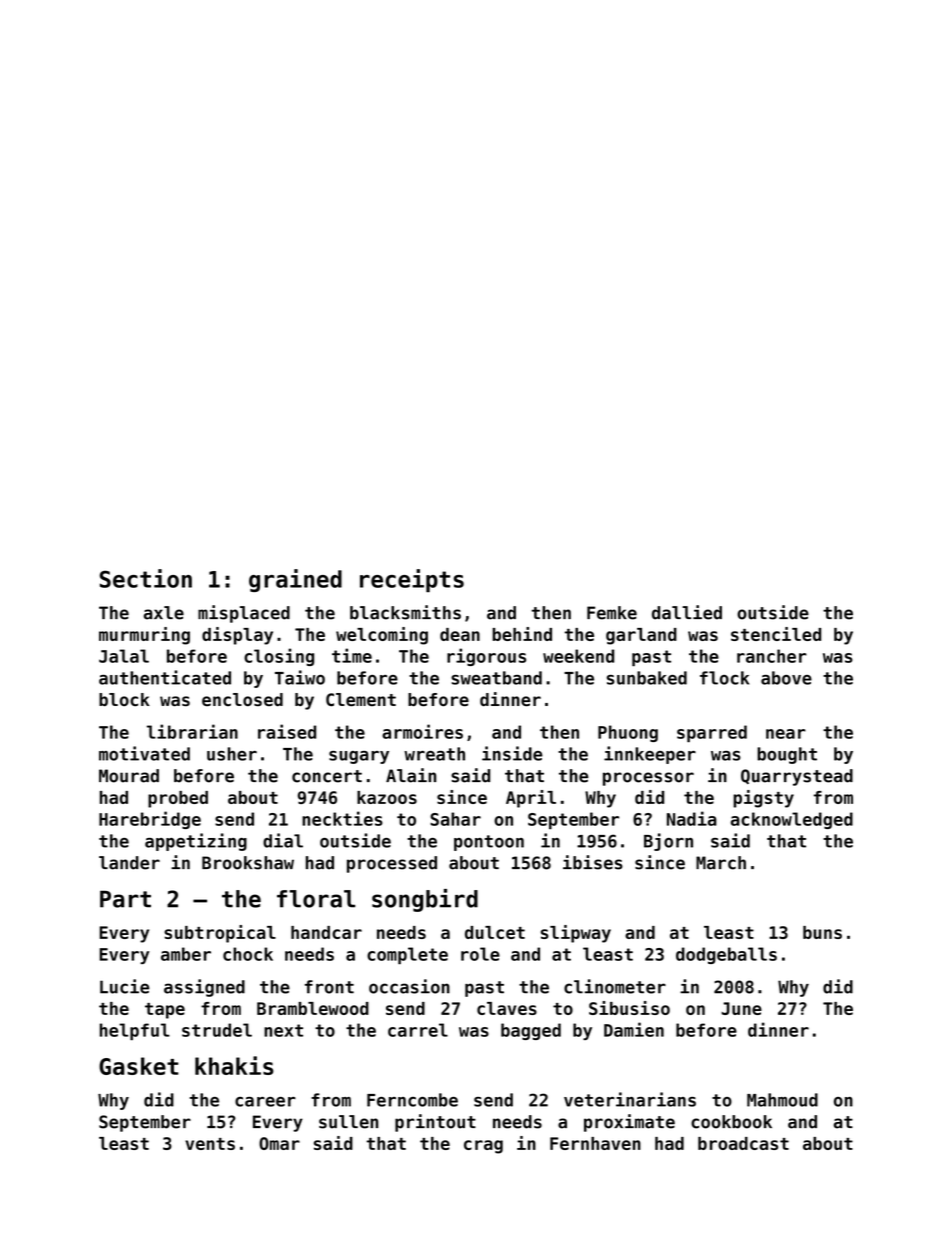 This page has width=952, height=1233. Describe the element at coordinates (387, 797) in the page. I see `kazoos` at that location.
